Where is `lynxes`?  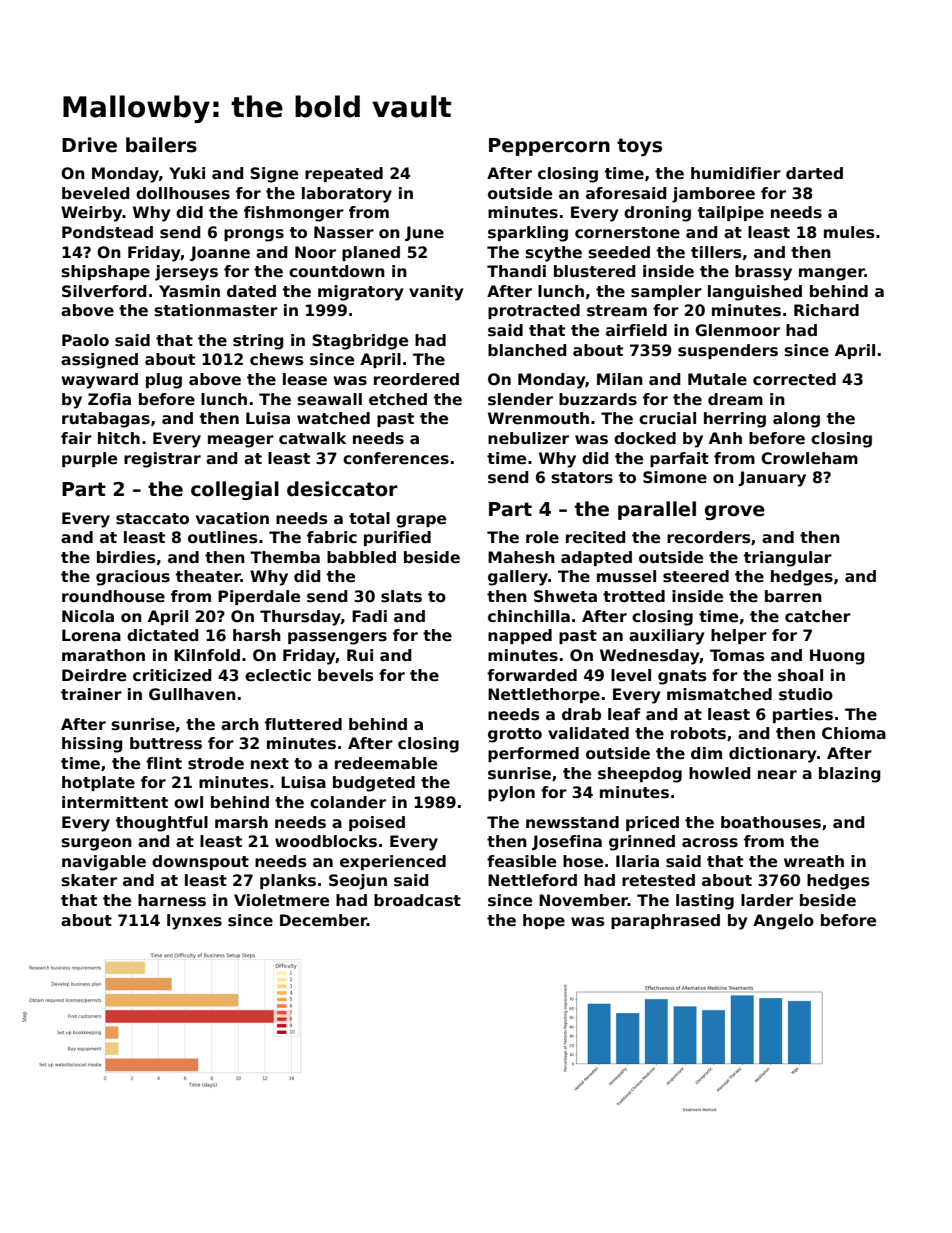
lynxes is located at coordinates (194, 922).
